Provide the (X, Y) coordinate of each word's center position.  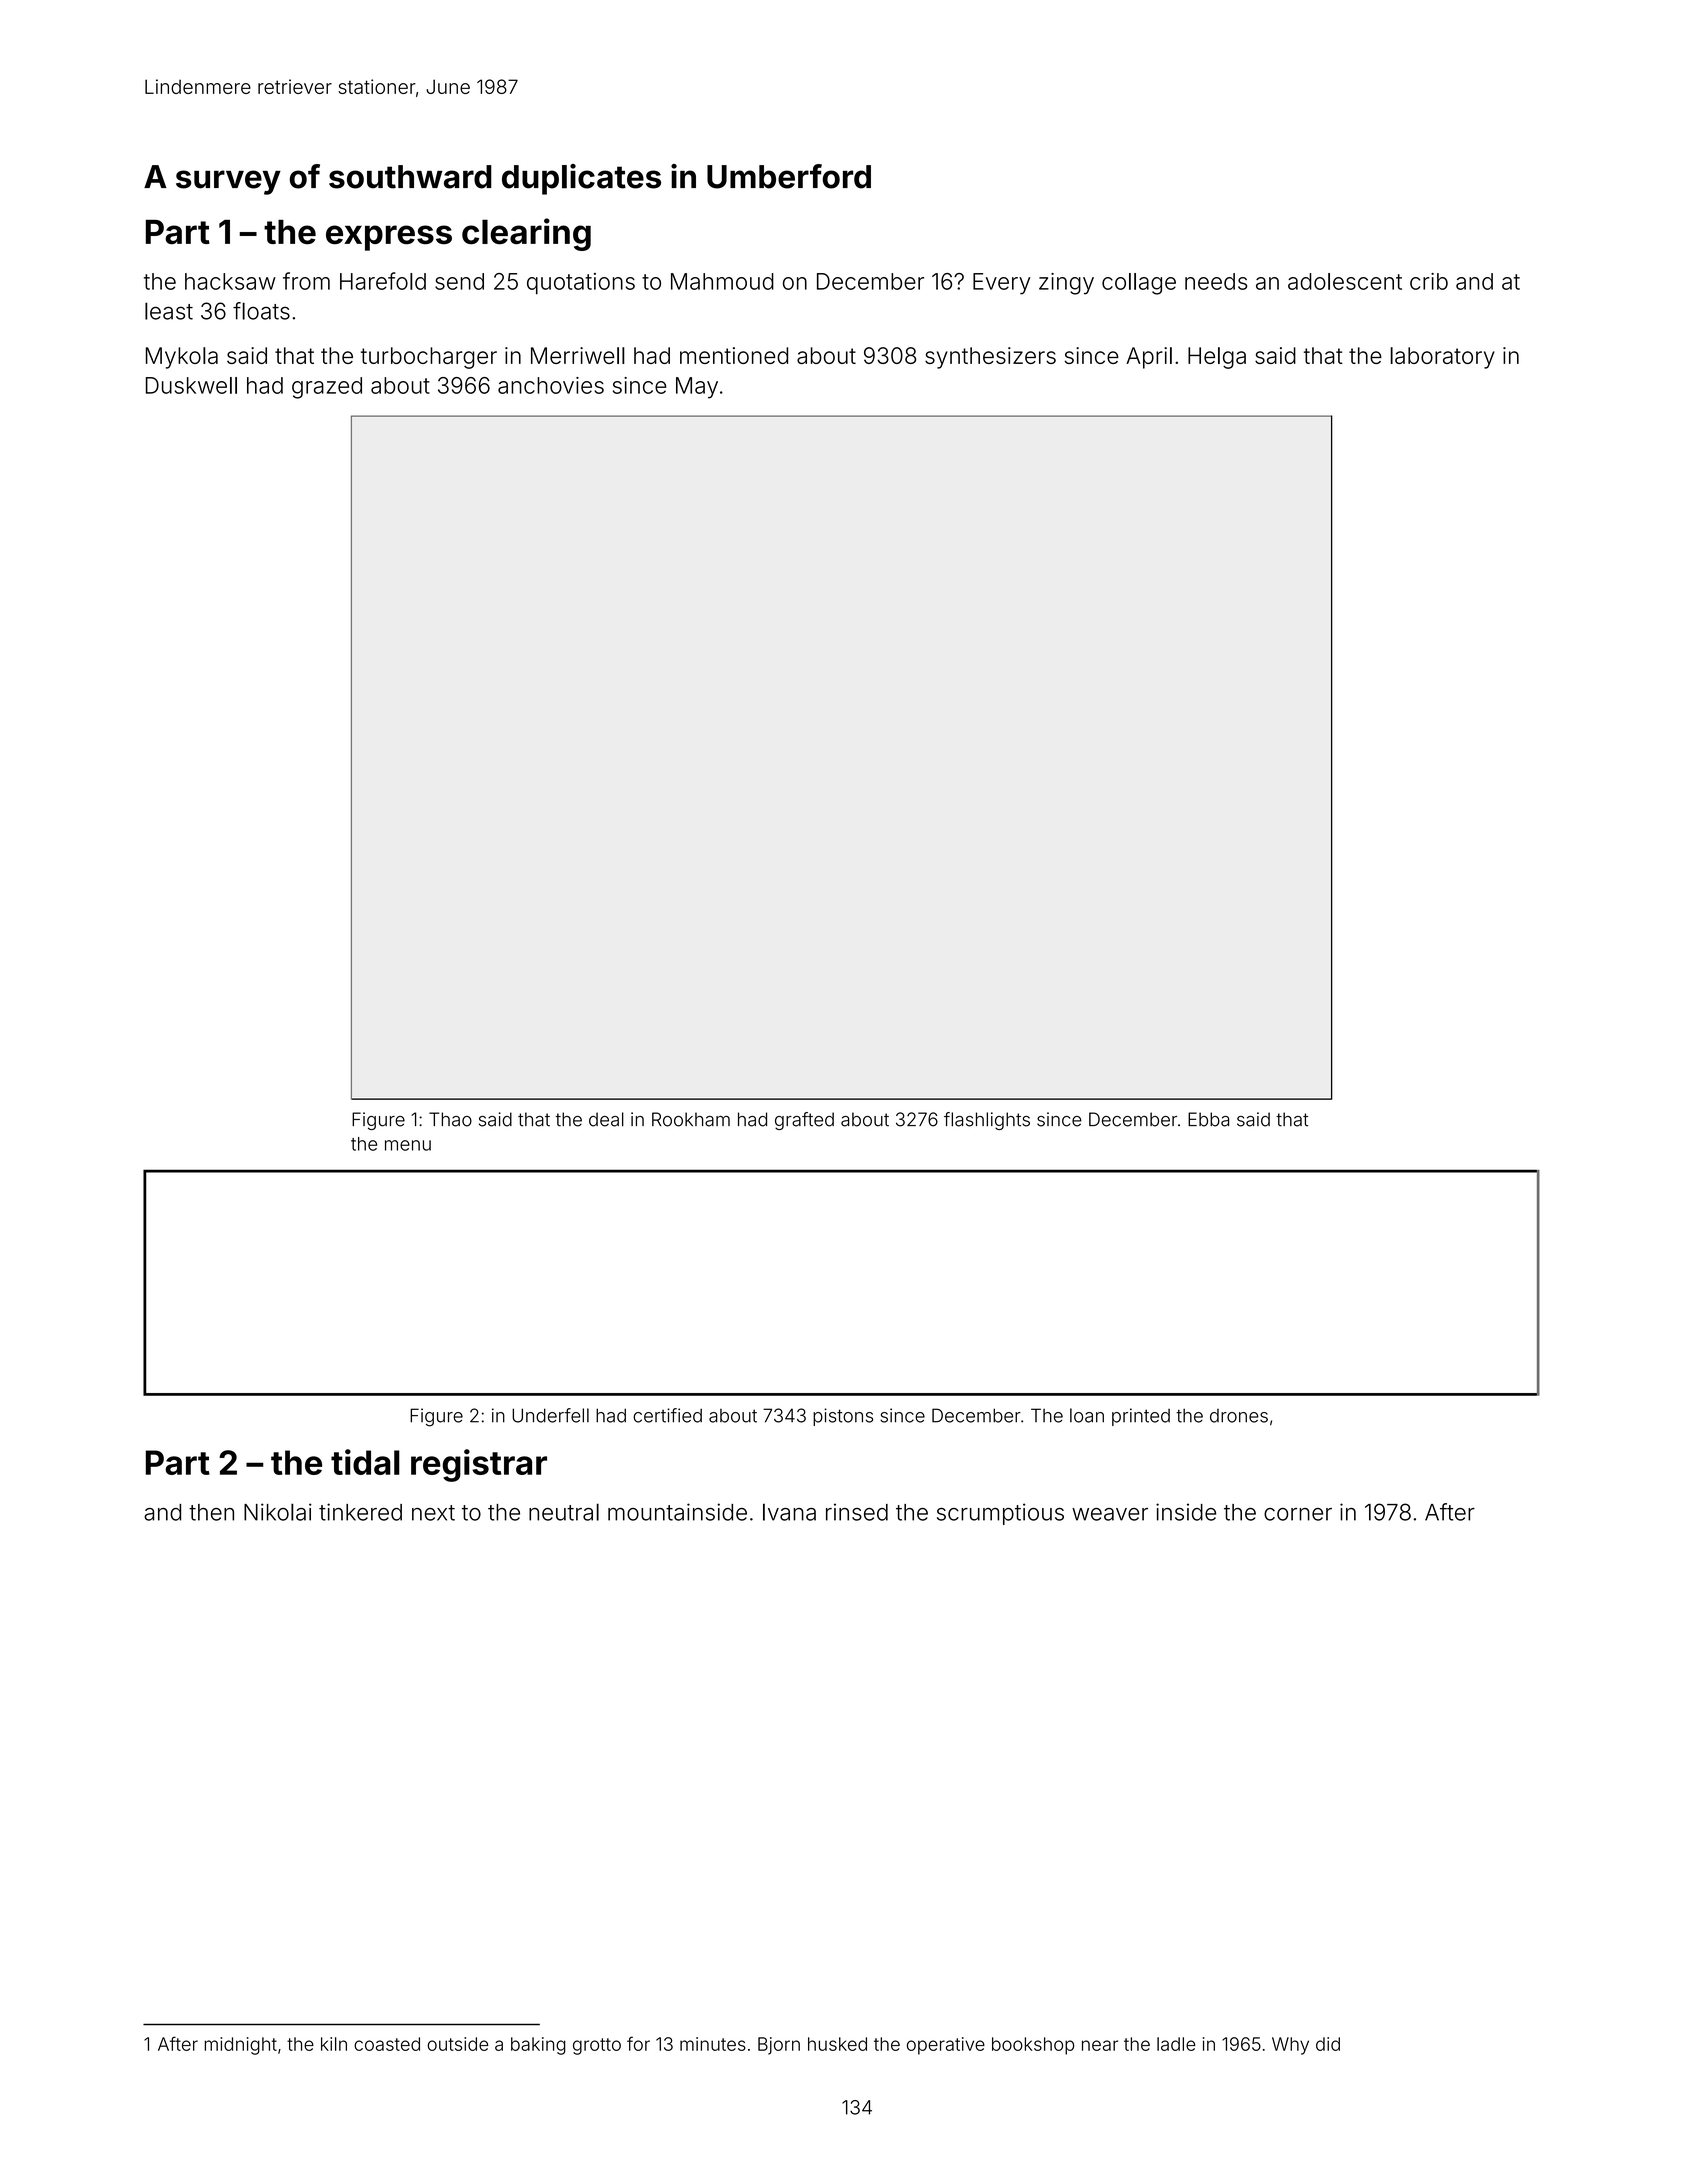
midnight (240, 2046)
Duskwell (191, 385)
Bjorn (779, 2046)
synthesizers (990, 358)
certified (667, 1415)
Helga (1217, 358)
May (697, 388)
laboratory (1442, 358)
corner (1298, 1514)
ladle (1176, 2044)
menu (408, 1145)
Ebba (1208, 1119)
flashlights (987, 1121)
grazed (327, 388)
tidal (365, 1462)
